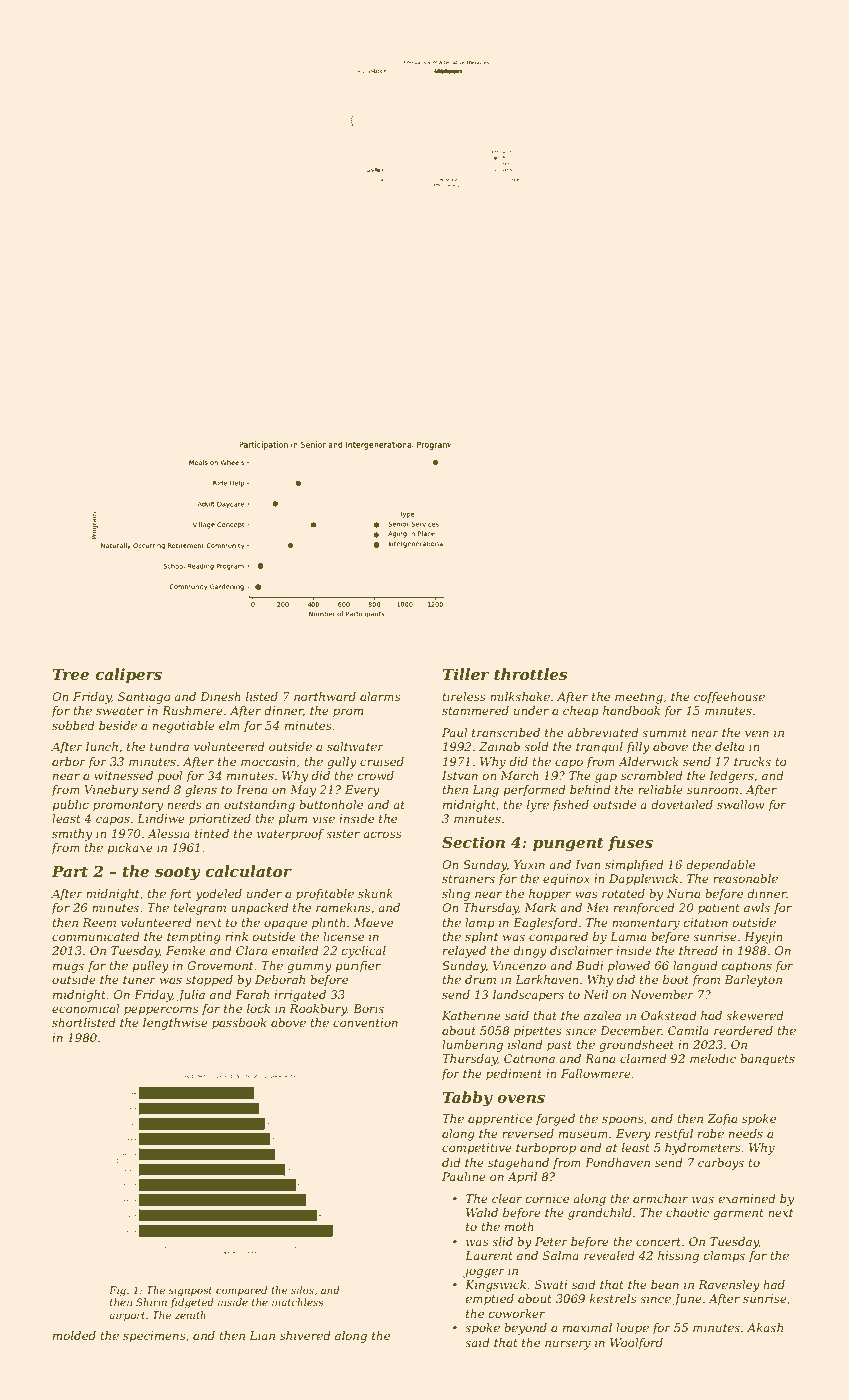  I want to click on lumbering, so click(472, 1046).
